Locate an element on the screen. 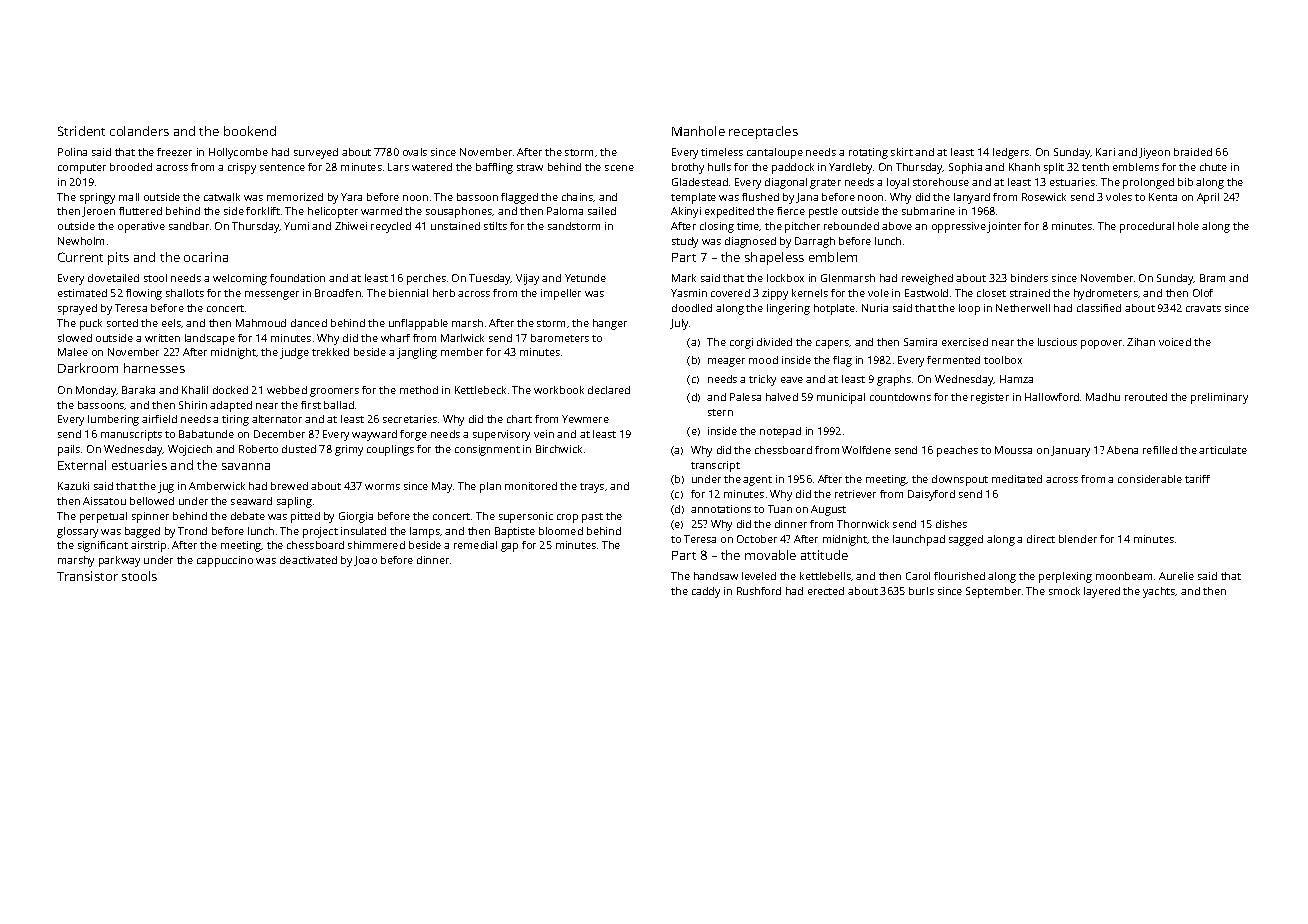  Newholm is located at coordinates (81, 241).
